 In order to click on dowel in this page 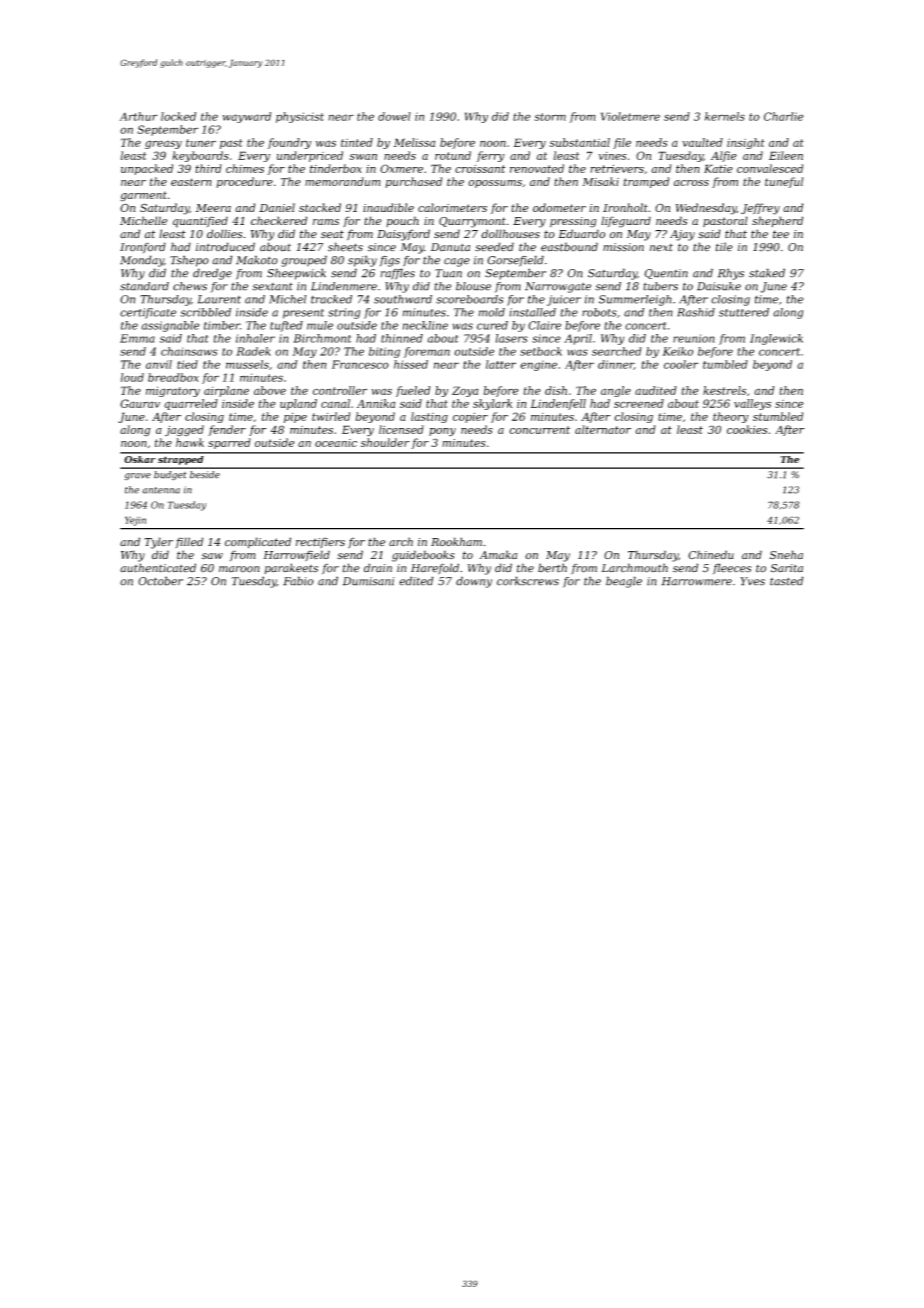, I will do `click(394, 116)`.
